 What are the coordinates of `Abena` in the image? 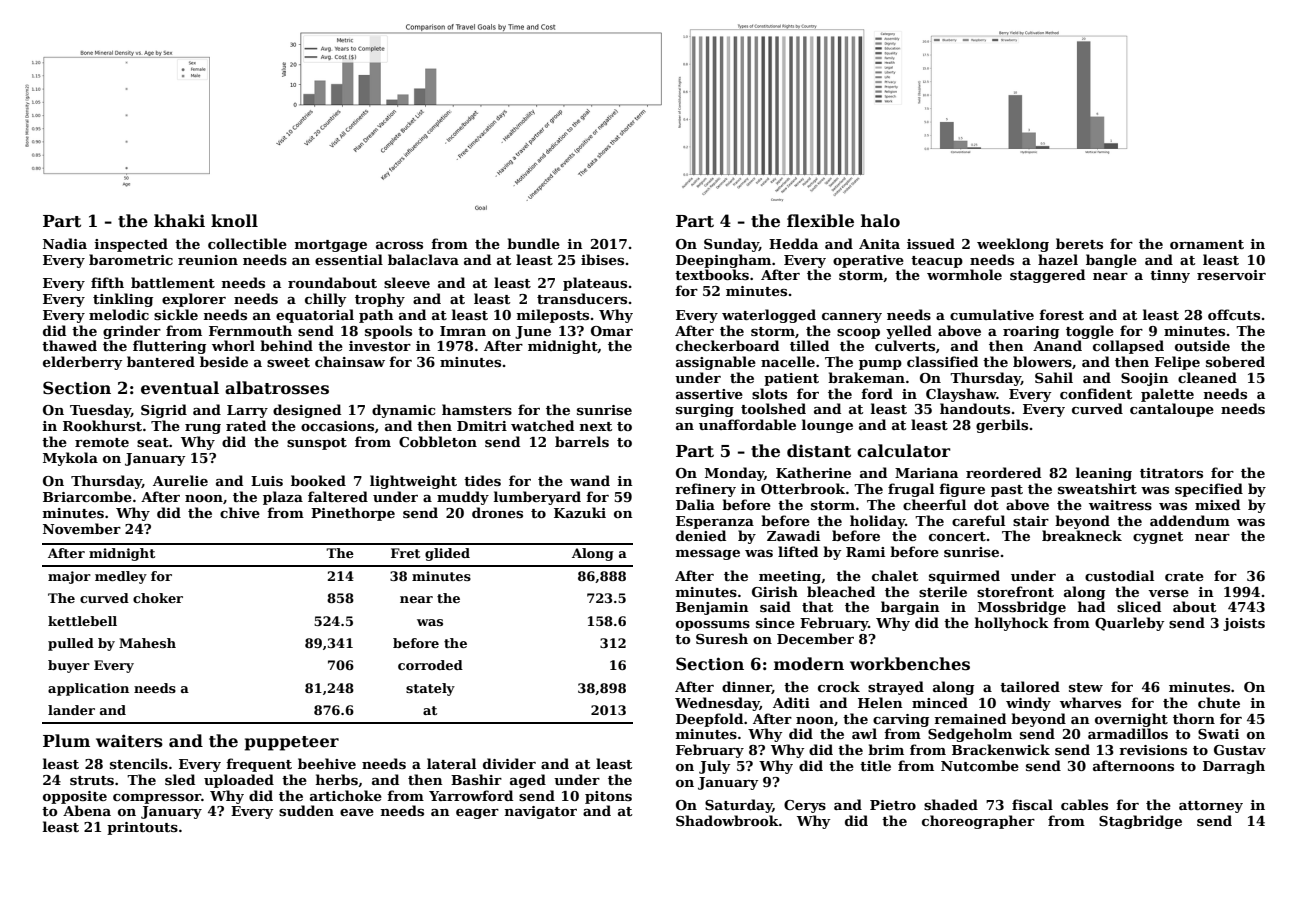 It's located at (87, 810).
